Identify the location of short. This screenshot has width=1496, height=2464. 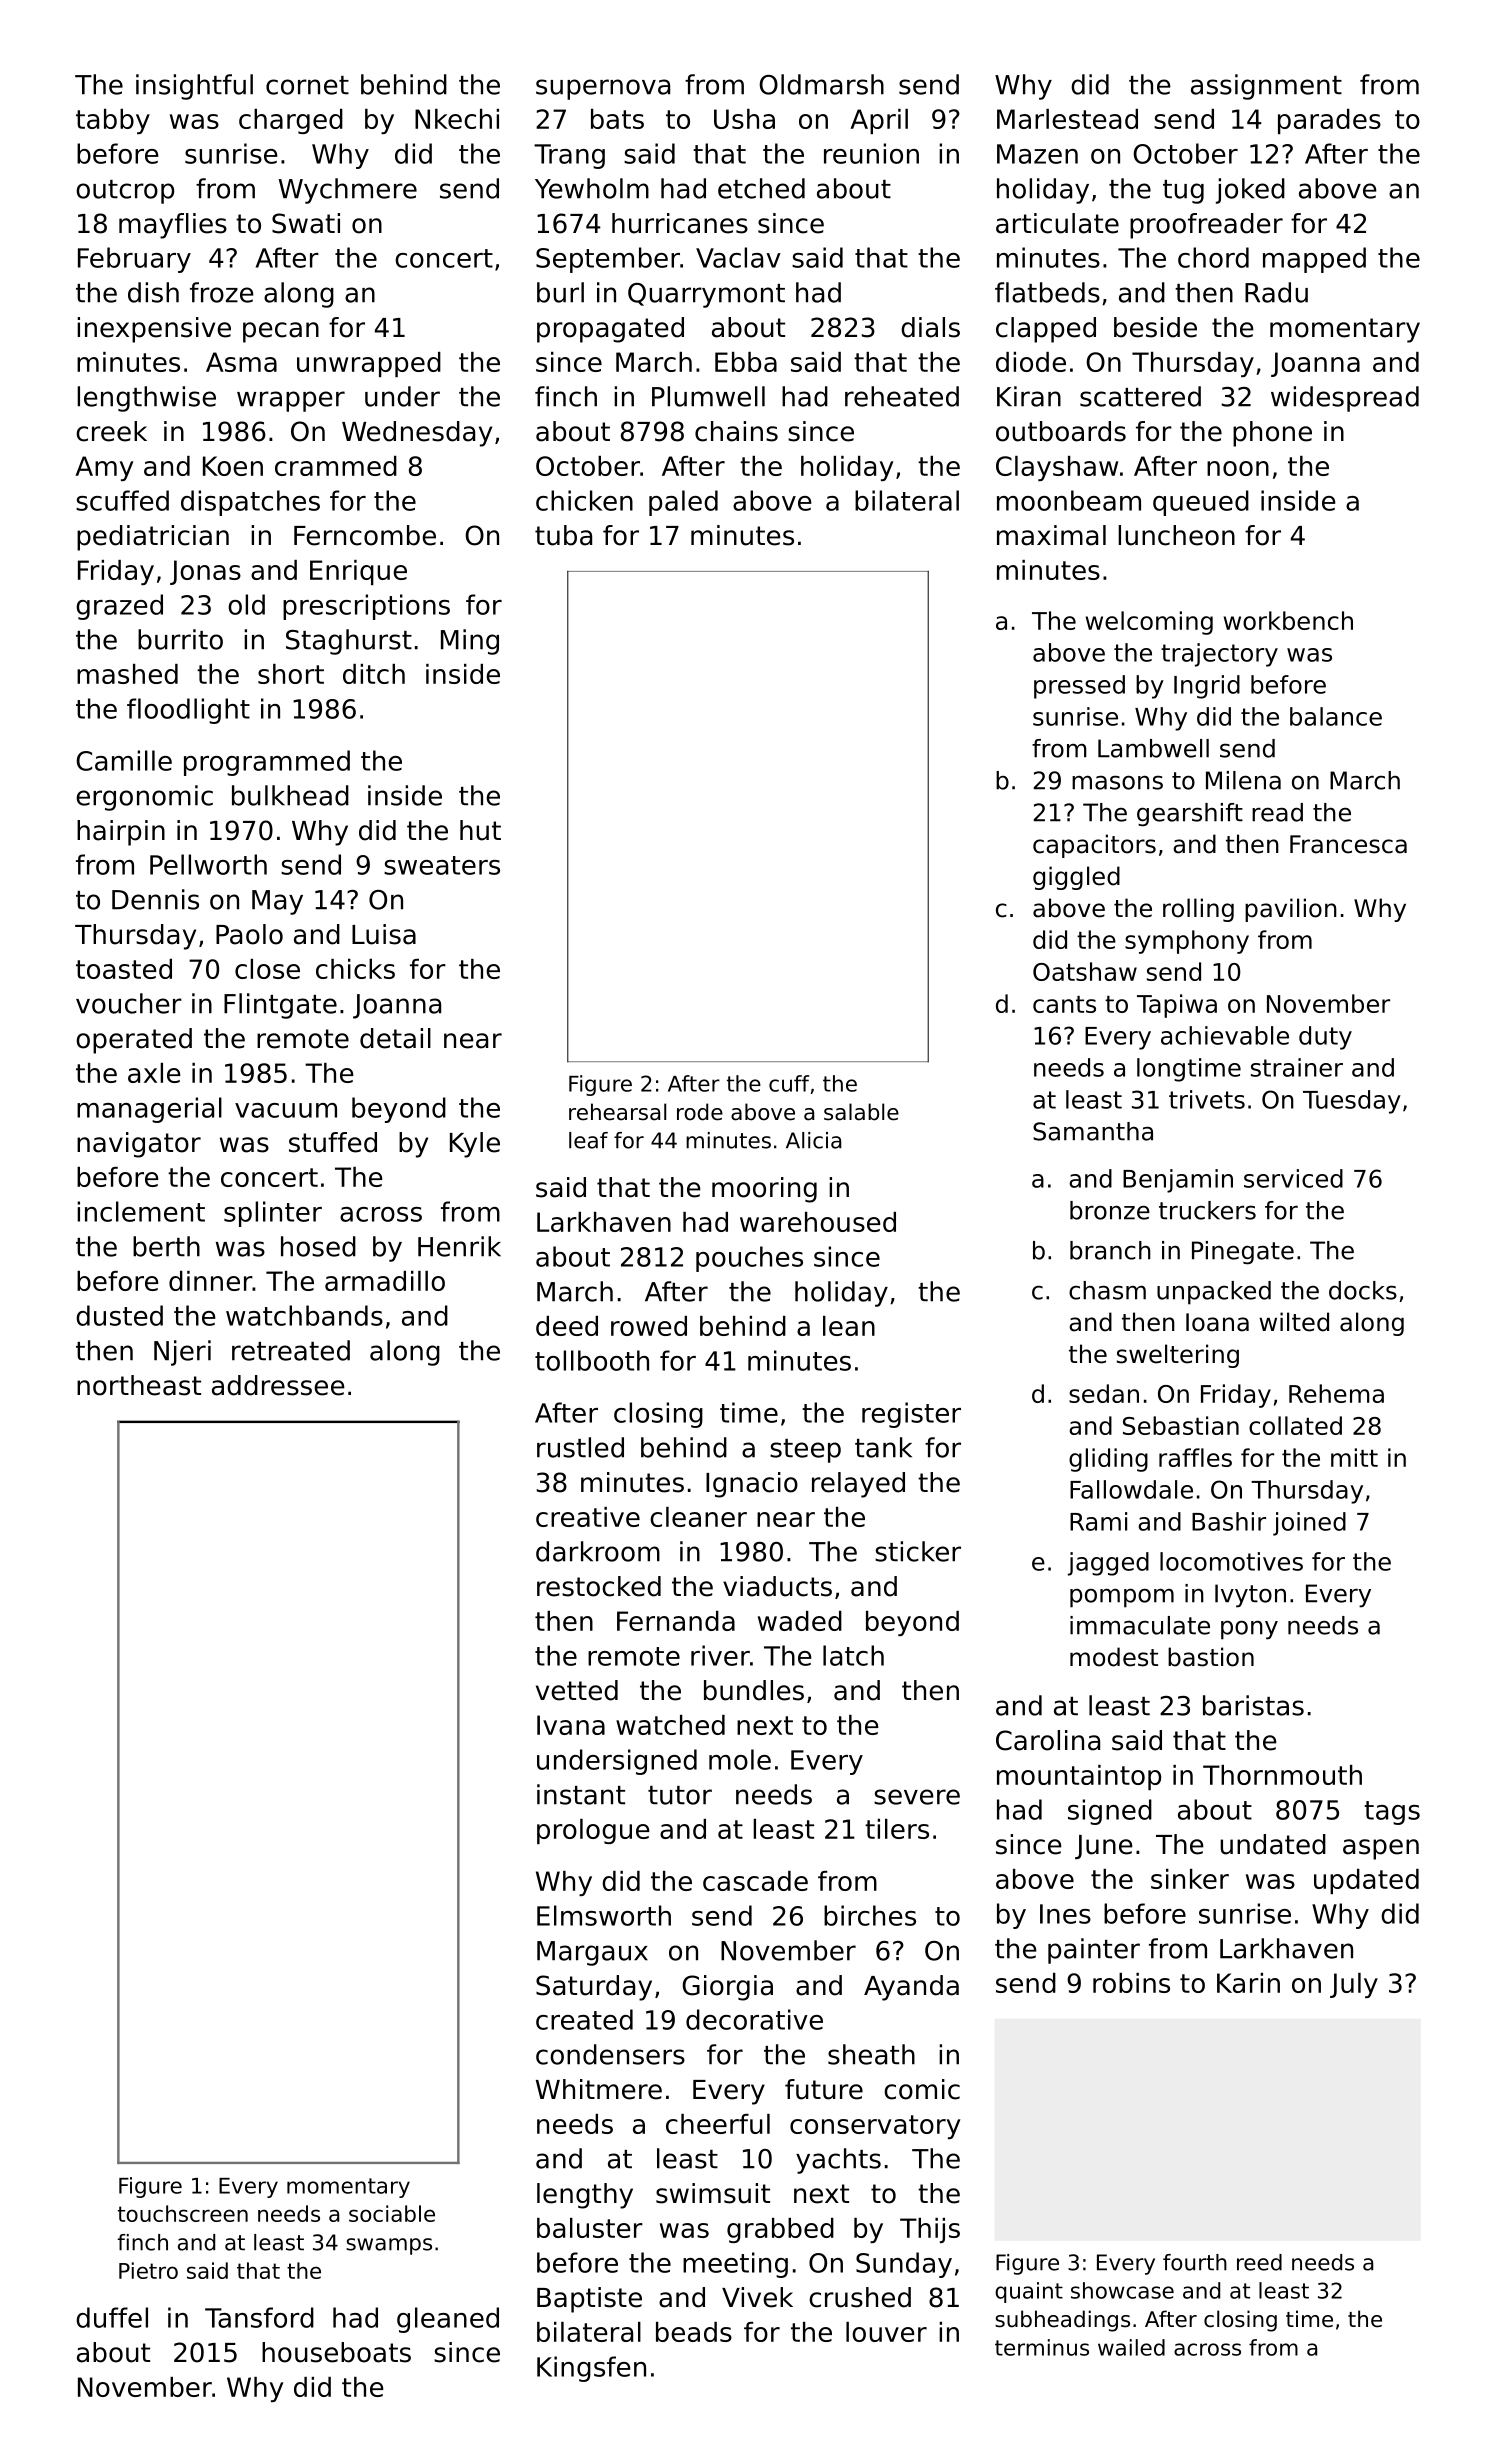
(291, 674).
